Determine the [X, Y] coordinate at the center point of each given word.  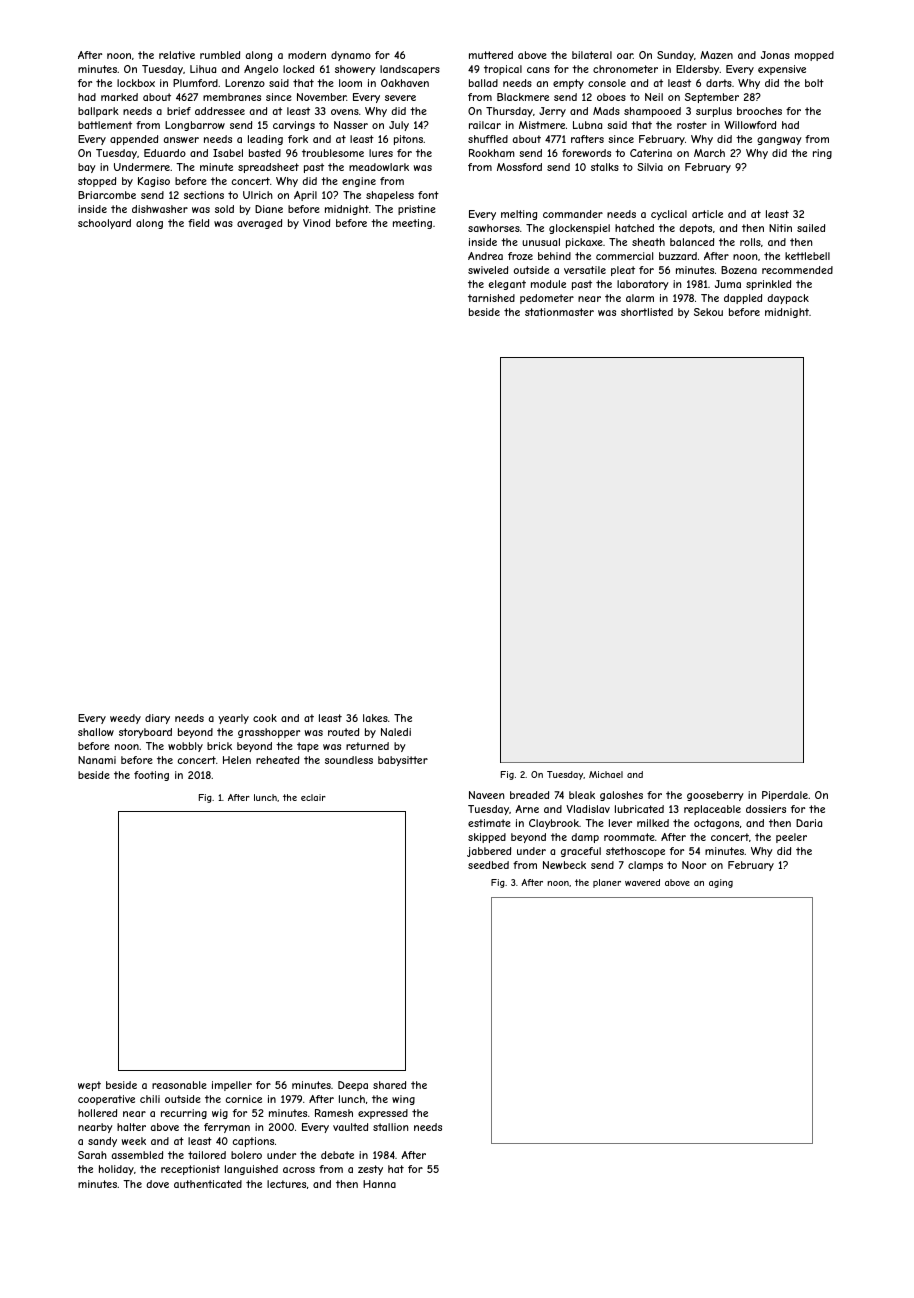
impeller [232, 1086]
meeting [412, 224]
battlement [105, 125]
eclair [313, 797]
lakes [375, 718]
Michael [606, 774]
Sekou [708, 312]
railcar [485, 125]
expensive [782, 70]
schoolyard [104, 224]
